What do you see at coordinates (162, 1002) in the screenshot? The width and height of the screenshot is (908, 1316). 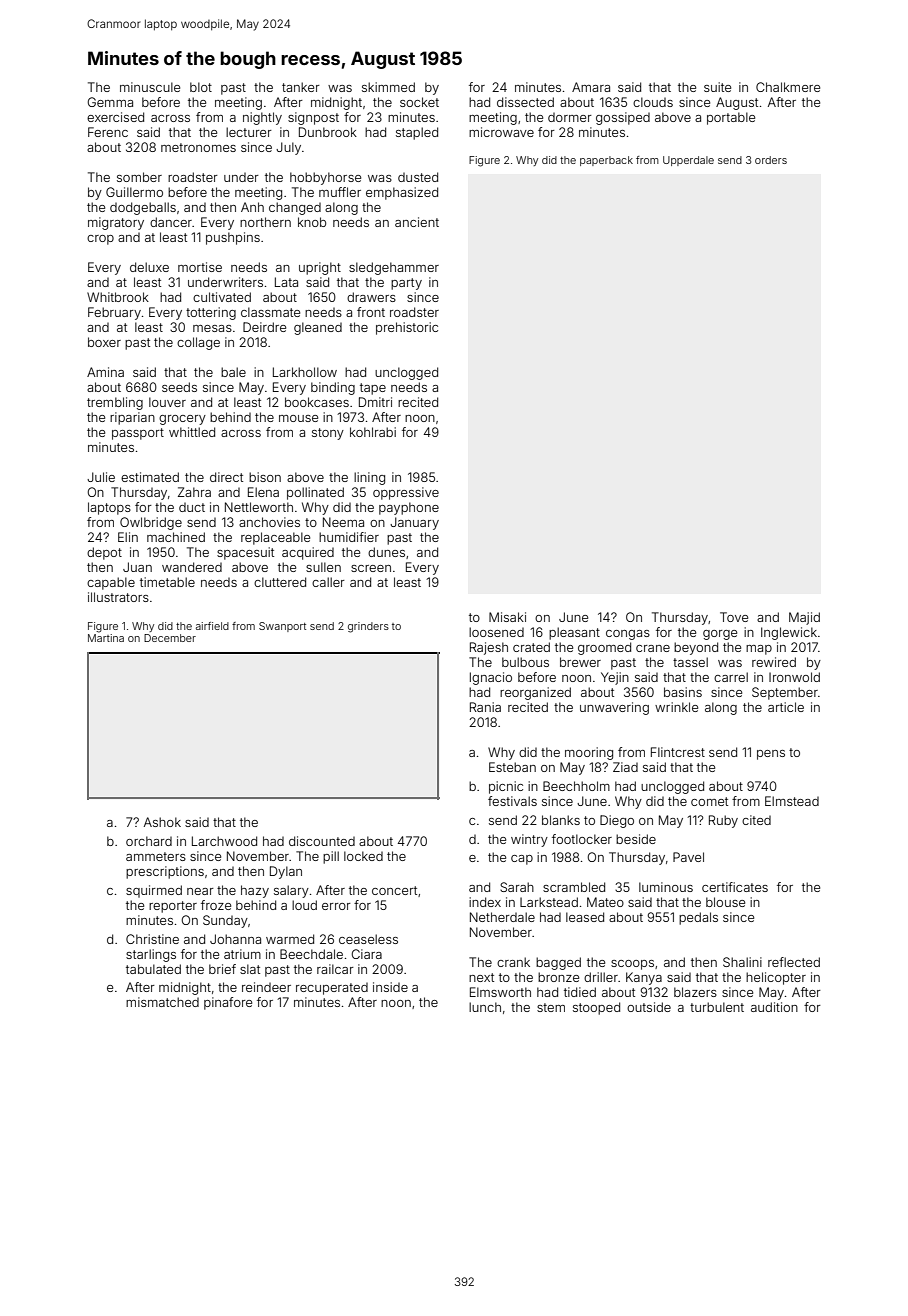 I see `mismatched` at bounding box center [162, 1002].
